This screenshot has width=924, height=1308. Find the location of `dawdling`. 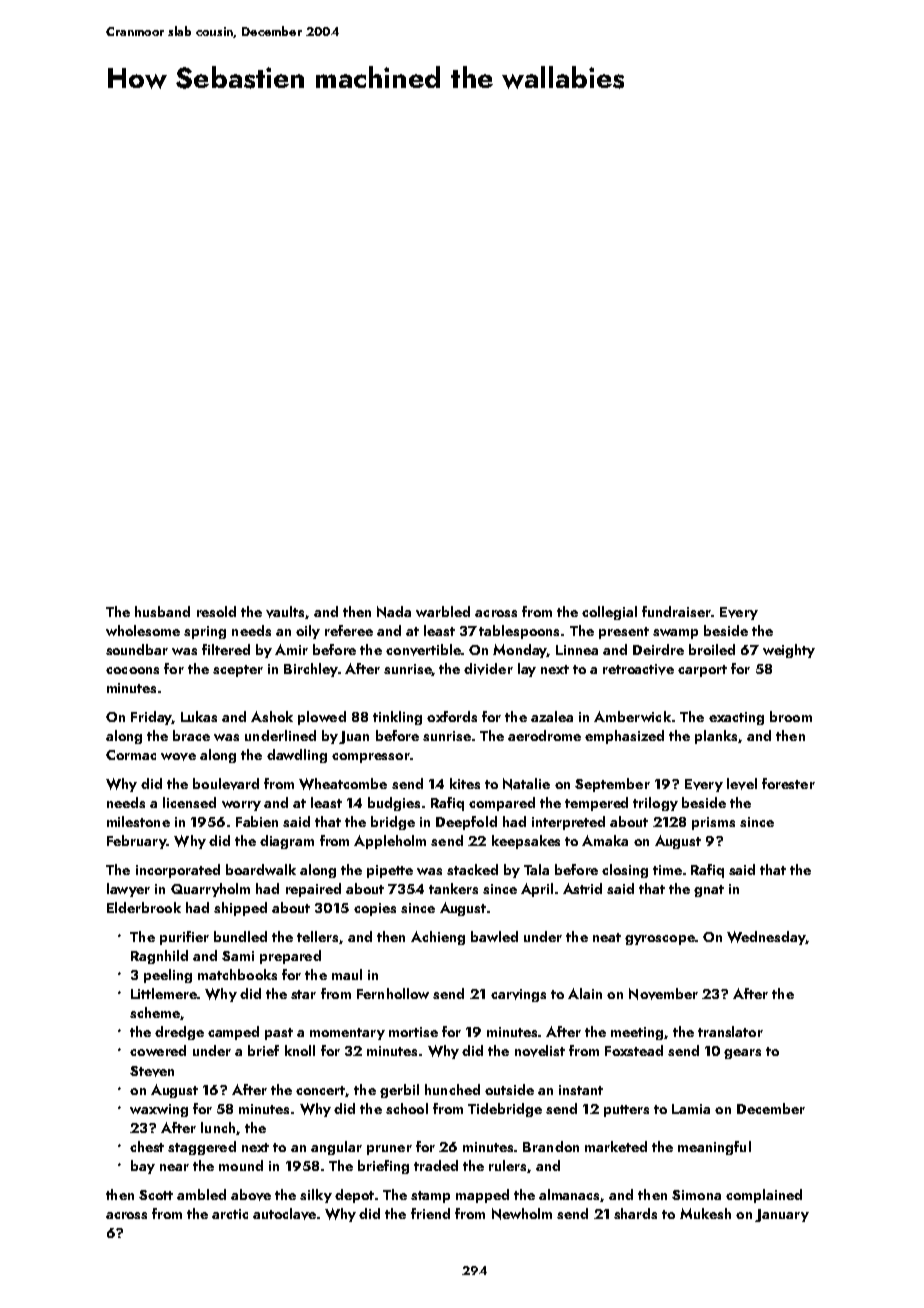

dawdling is located at coordinates (297, 756).
